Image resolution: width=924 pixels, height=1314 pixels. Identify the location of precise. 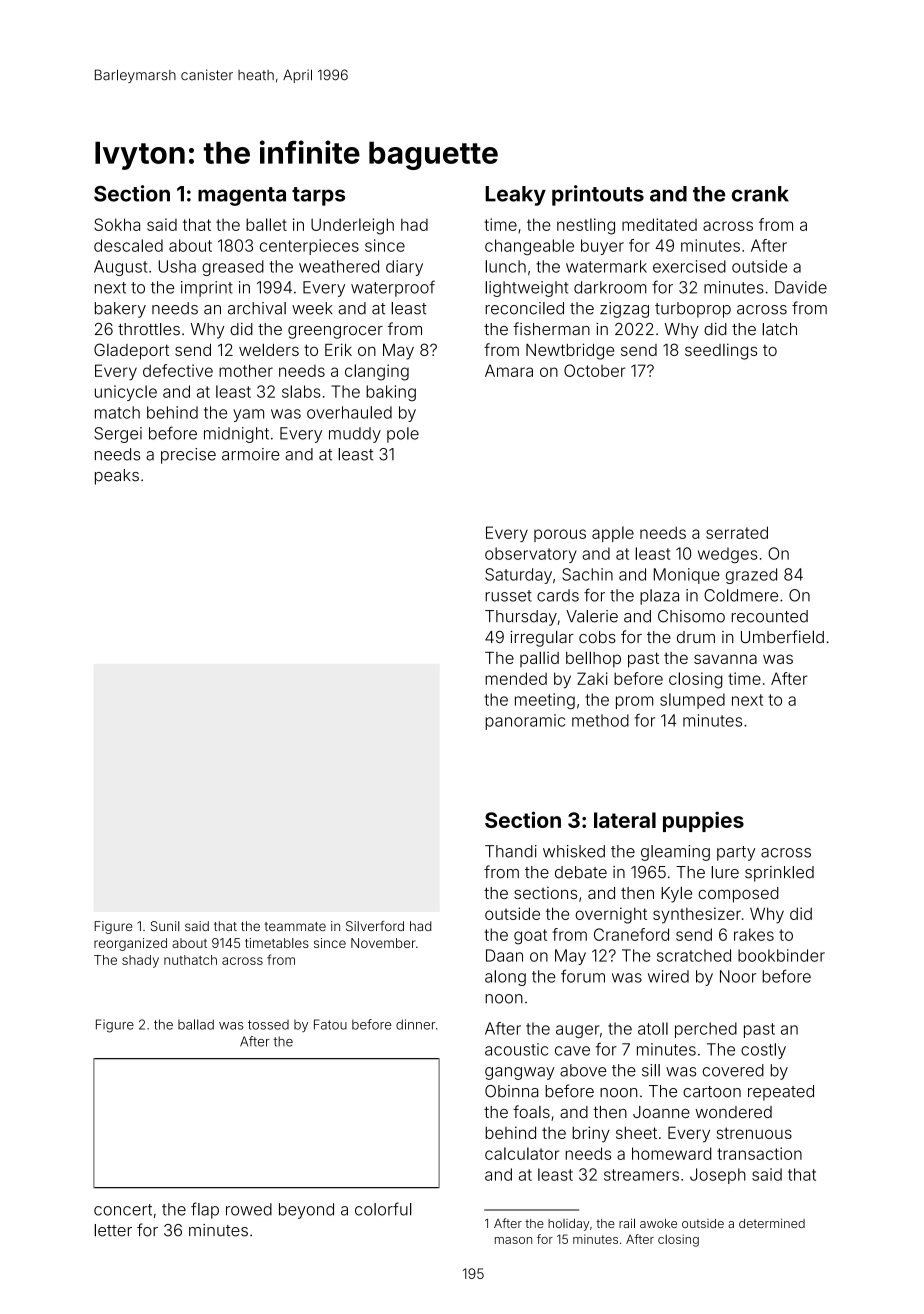
(188, 456).
